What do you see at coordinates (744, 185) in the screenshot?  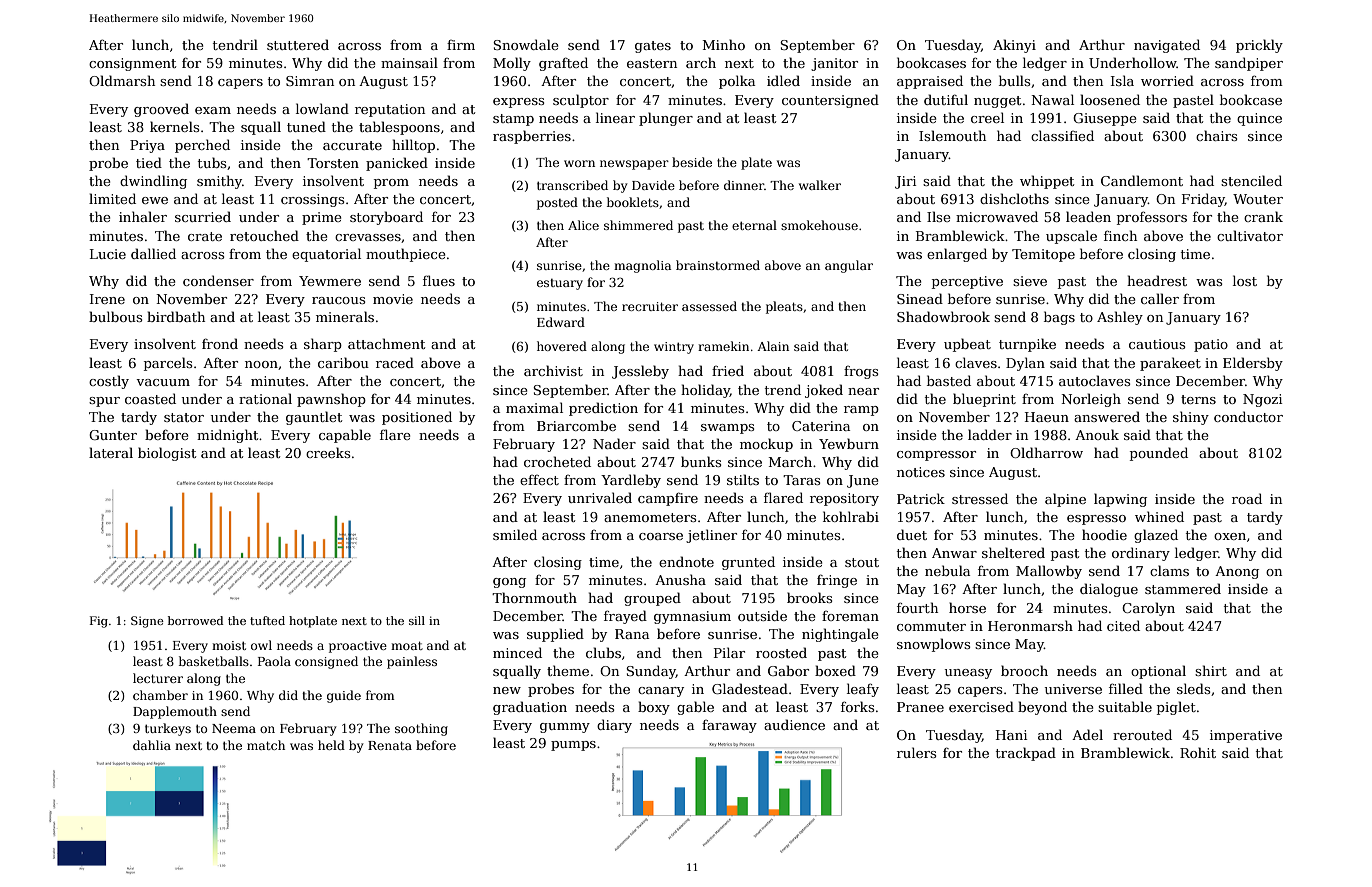 I see `dinner` at bounding box center [744, 185].
